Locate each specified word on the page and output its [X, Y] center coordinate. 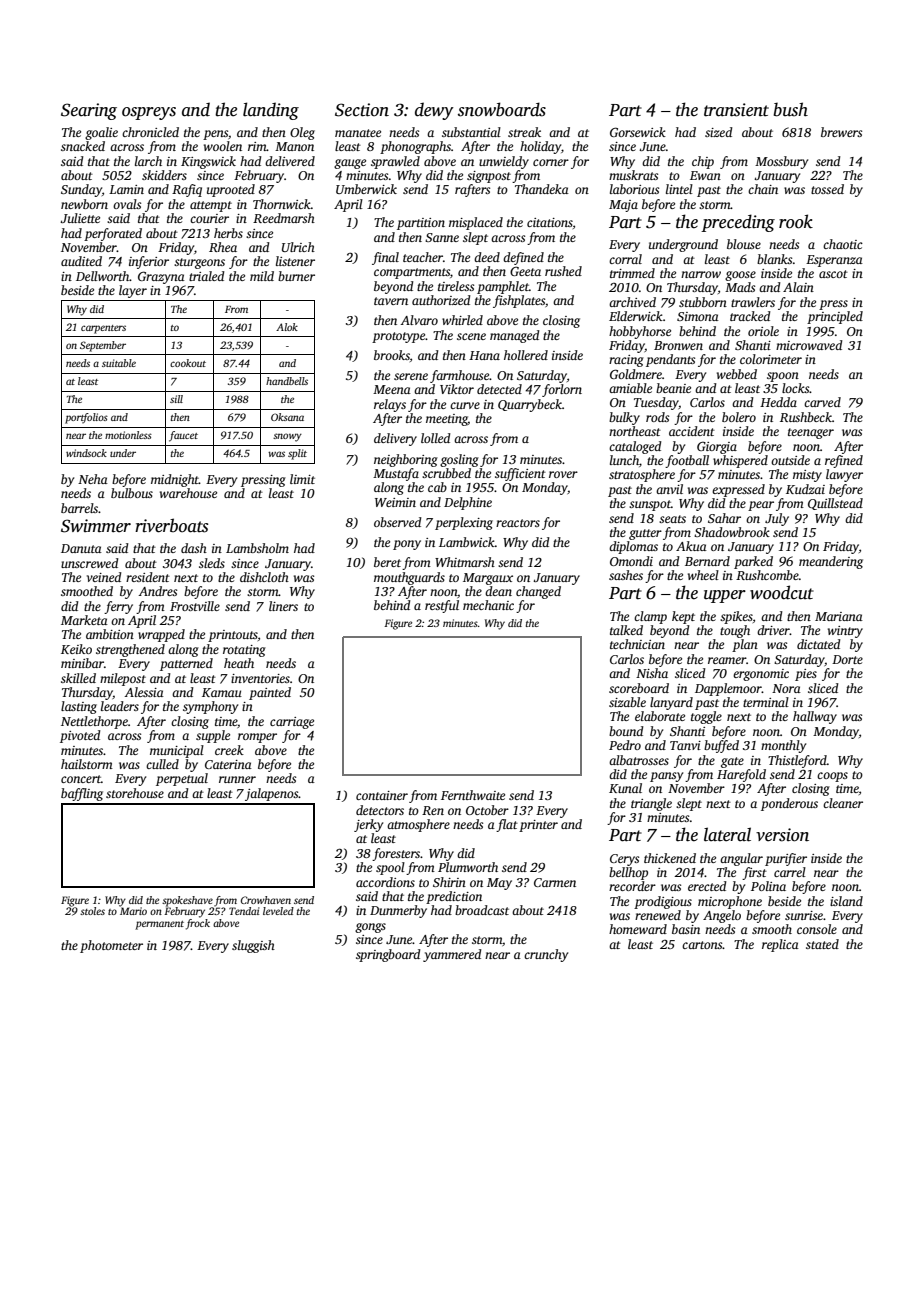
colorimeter [771, 359]
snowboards [502, 109]
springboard [388, 955]
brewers [841, 132]
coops [832, 777]
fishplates [519, 301]
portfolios [86, 418]
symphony [210, 707]
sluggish [253, 946]
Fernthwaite [473, 795]
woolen [223, 146]
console [817, 929]
